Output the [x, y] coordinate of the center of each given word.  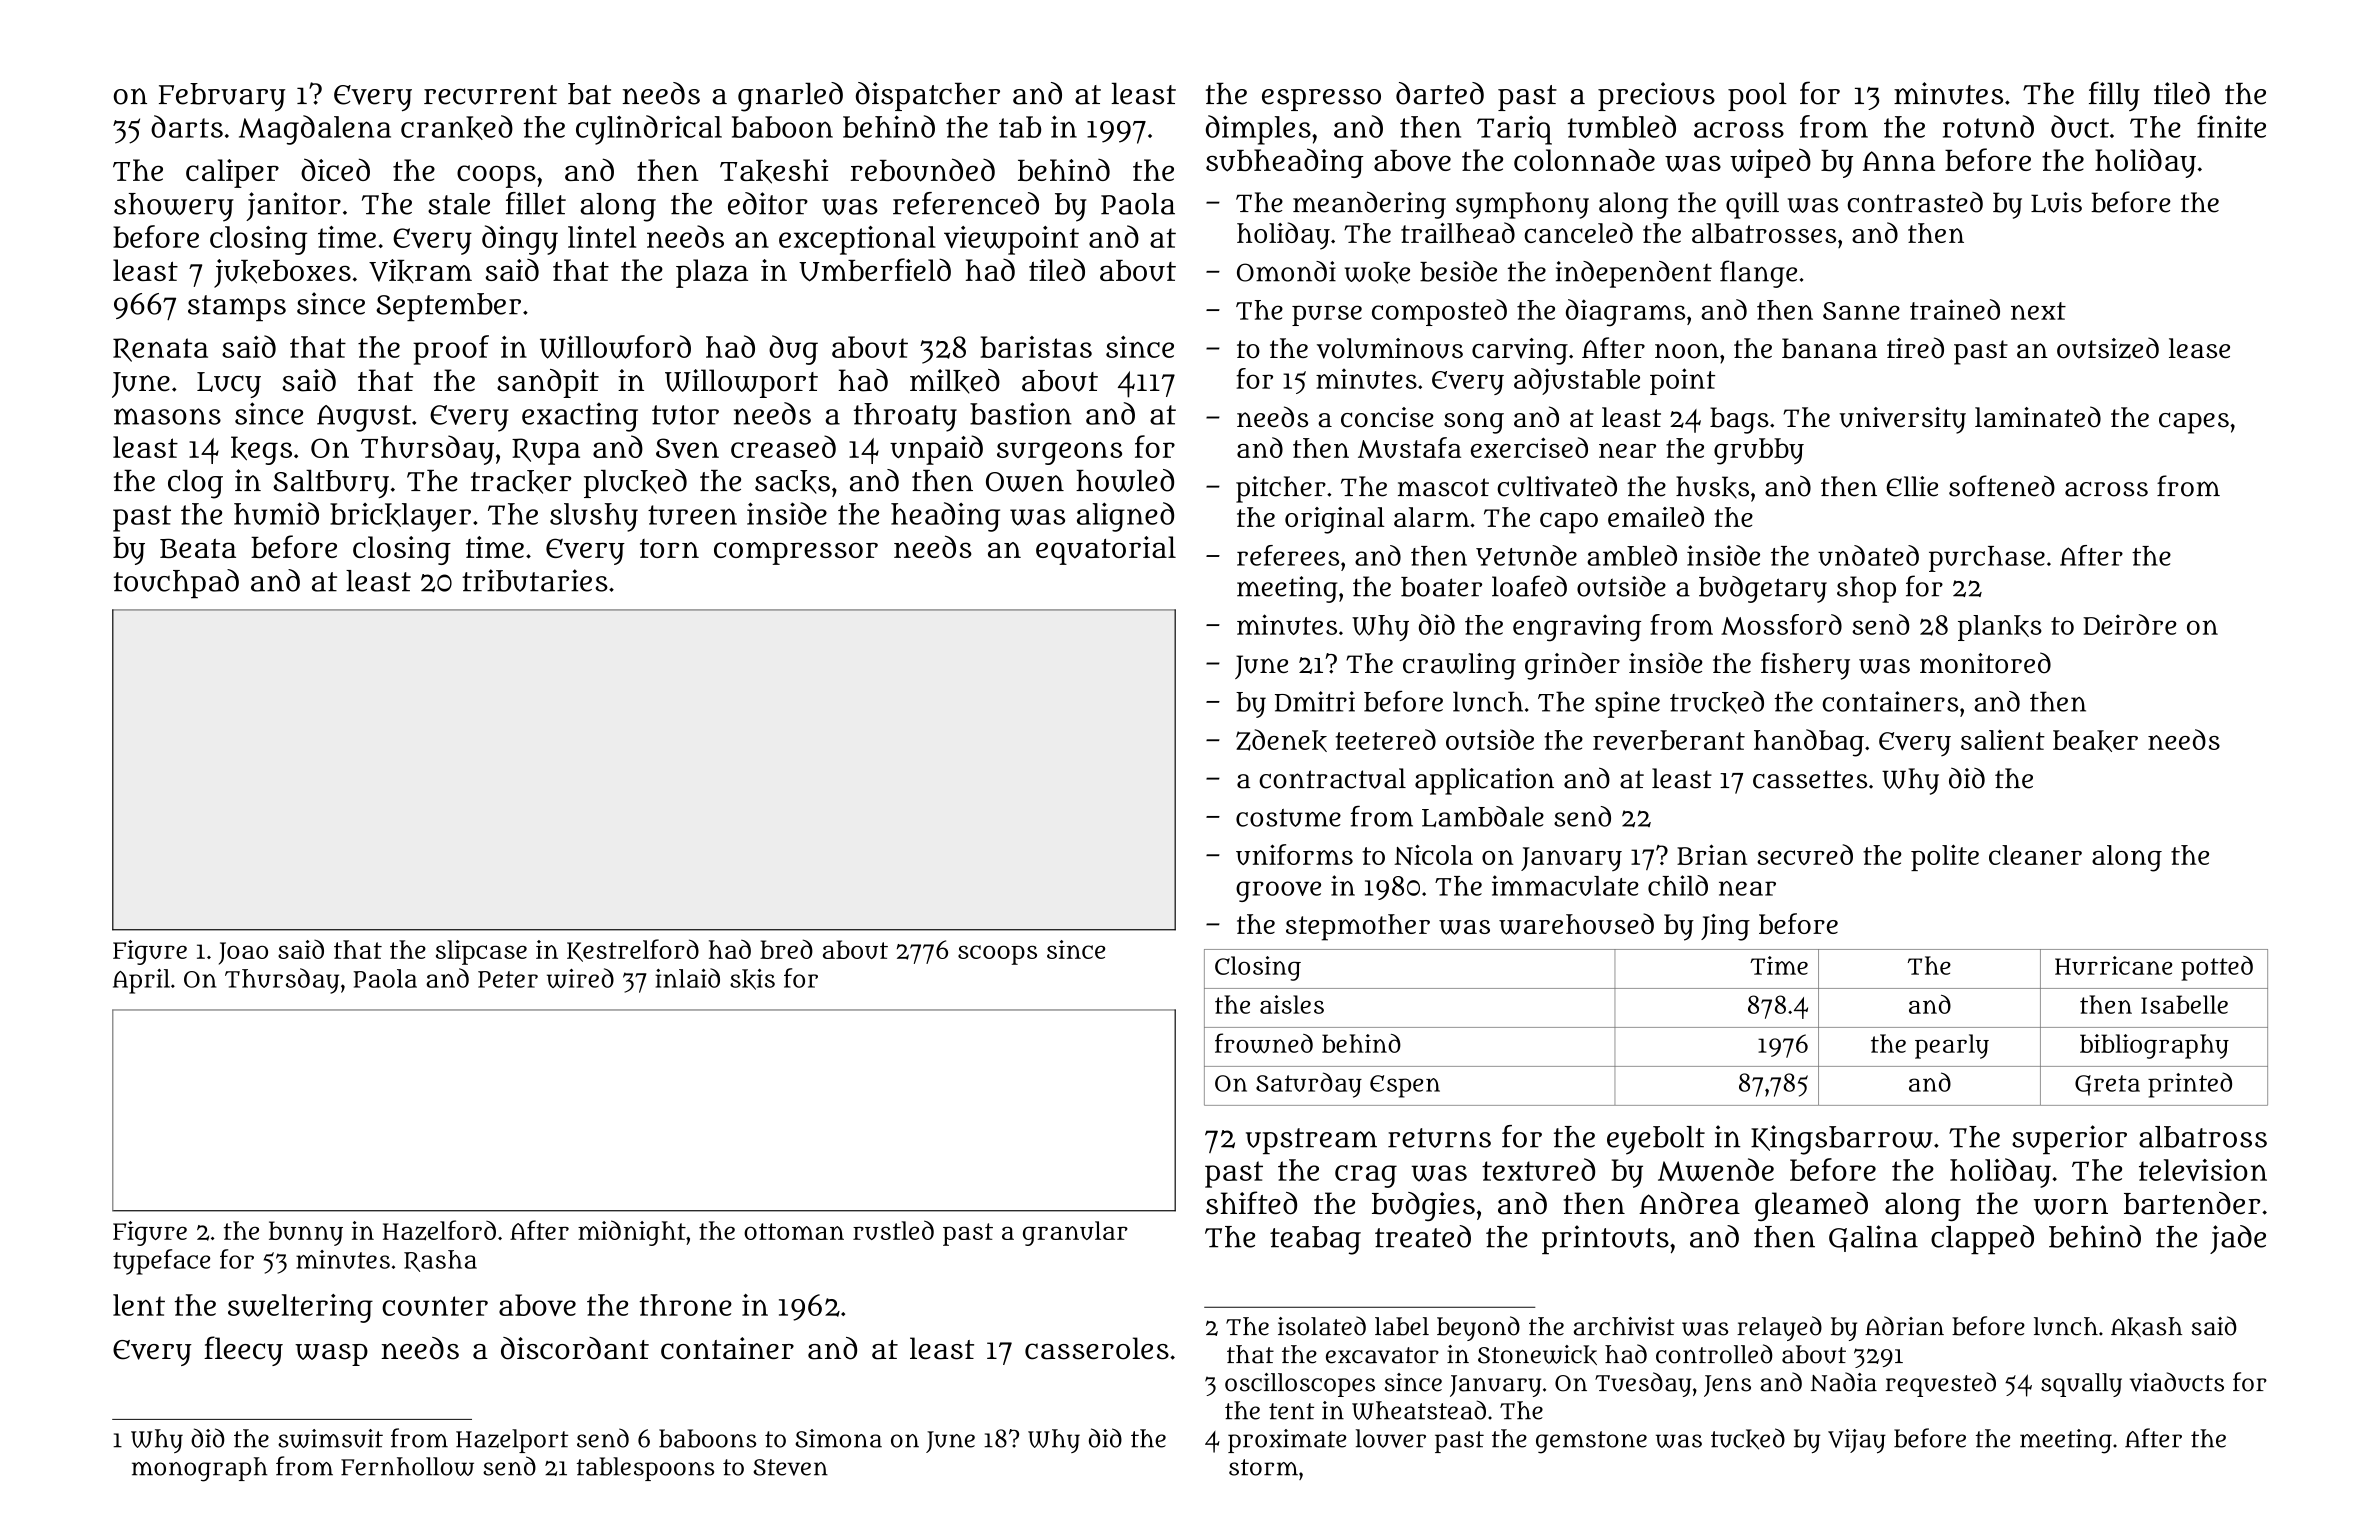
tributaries [535, 580]
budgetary [1763, 589]
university [1903, 420]
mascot [1443, 487]
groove [1278, 891]
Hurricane [2113, 965]
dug [793, 350]
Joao [243, 953]
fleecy [243, 1351]
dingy [520, 240]
